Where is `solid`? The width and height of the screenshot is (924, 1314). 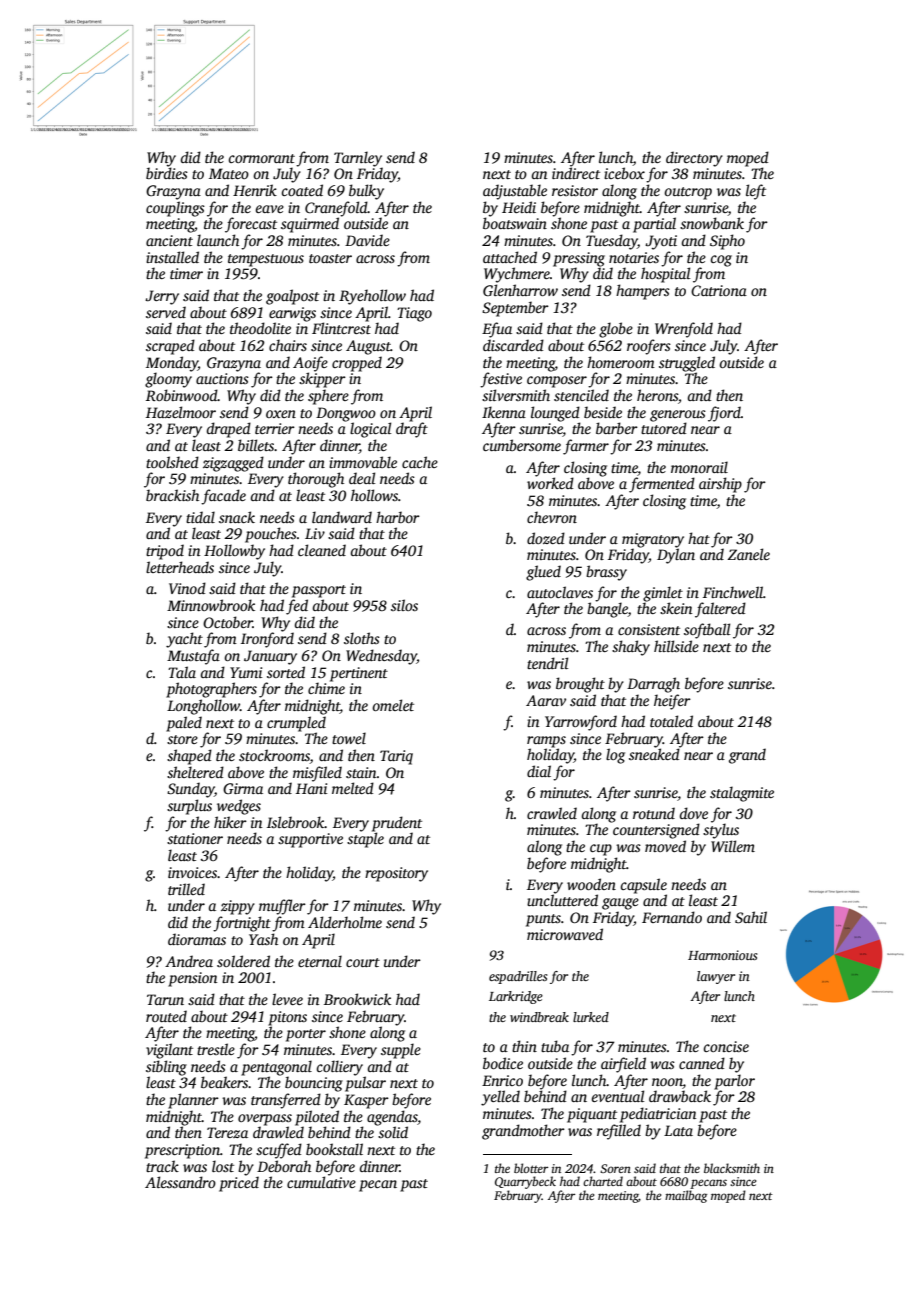
solid is located at coordinates (393, 1132).
